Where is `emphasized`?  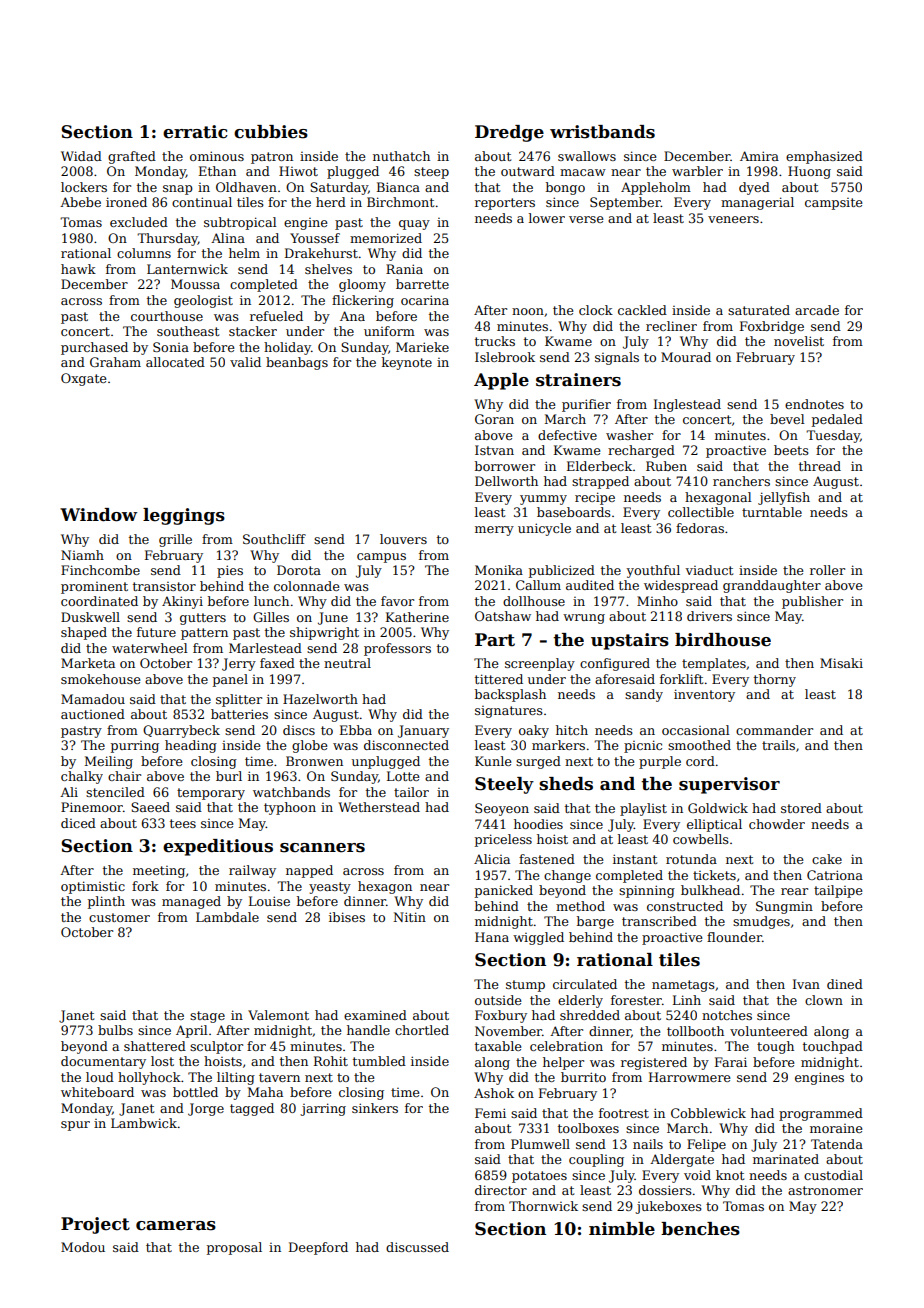
emphasized is located at coordinates (824, 157).
